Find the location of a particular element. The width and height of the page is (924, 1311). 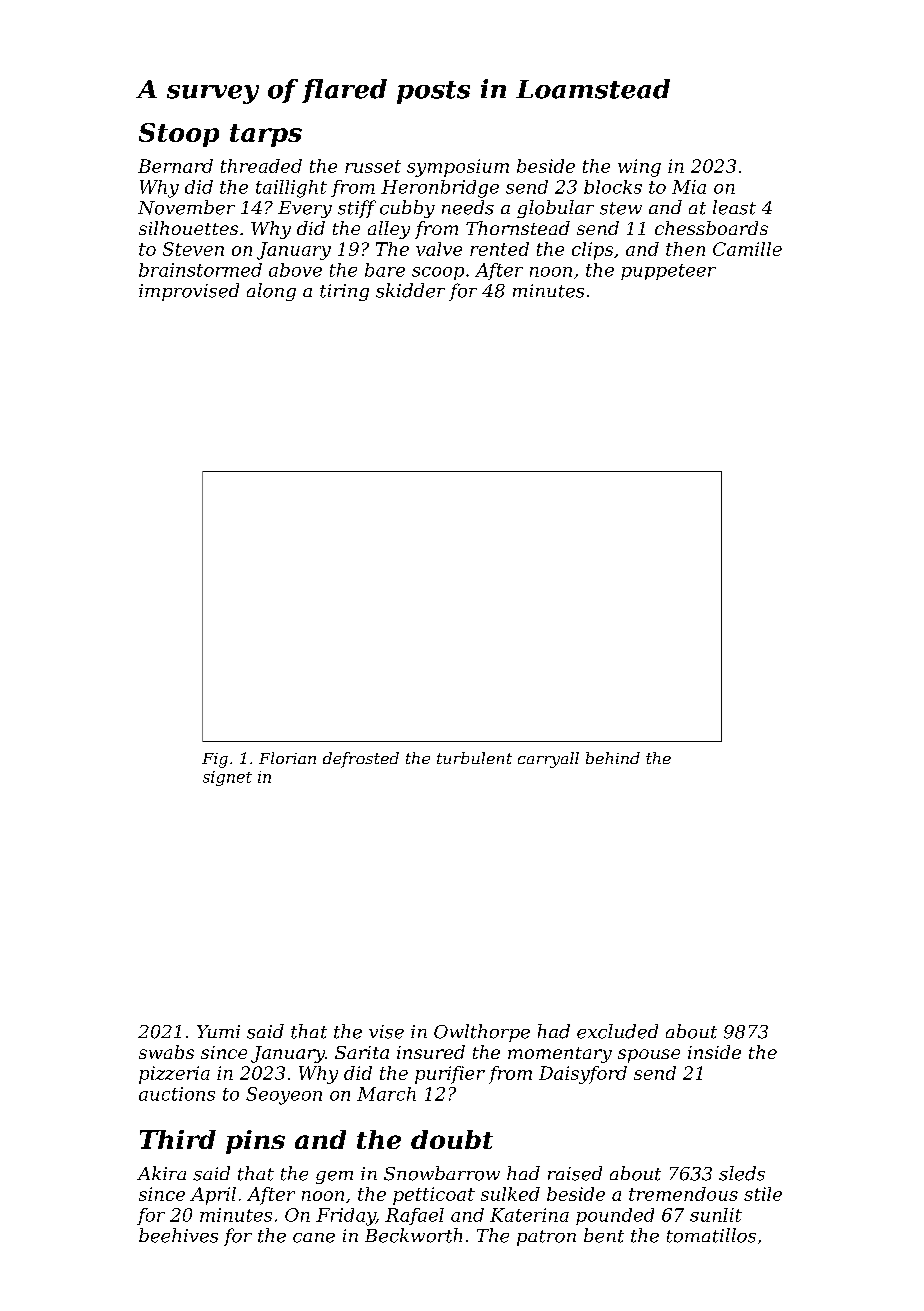

carryall is located at coordinates (548, 760).
